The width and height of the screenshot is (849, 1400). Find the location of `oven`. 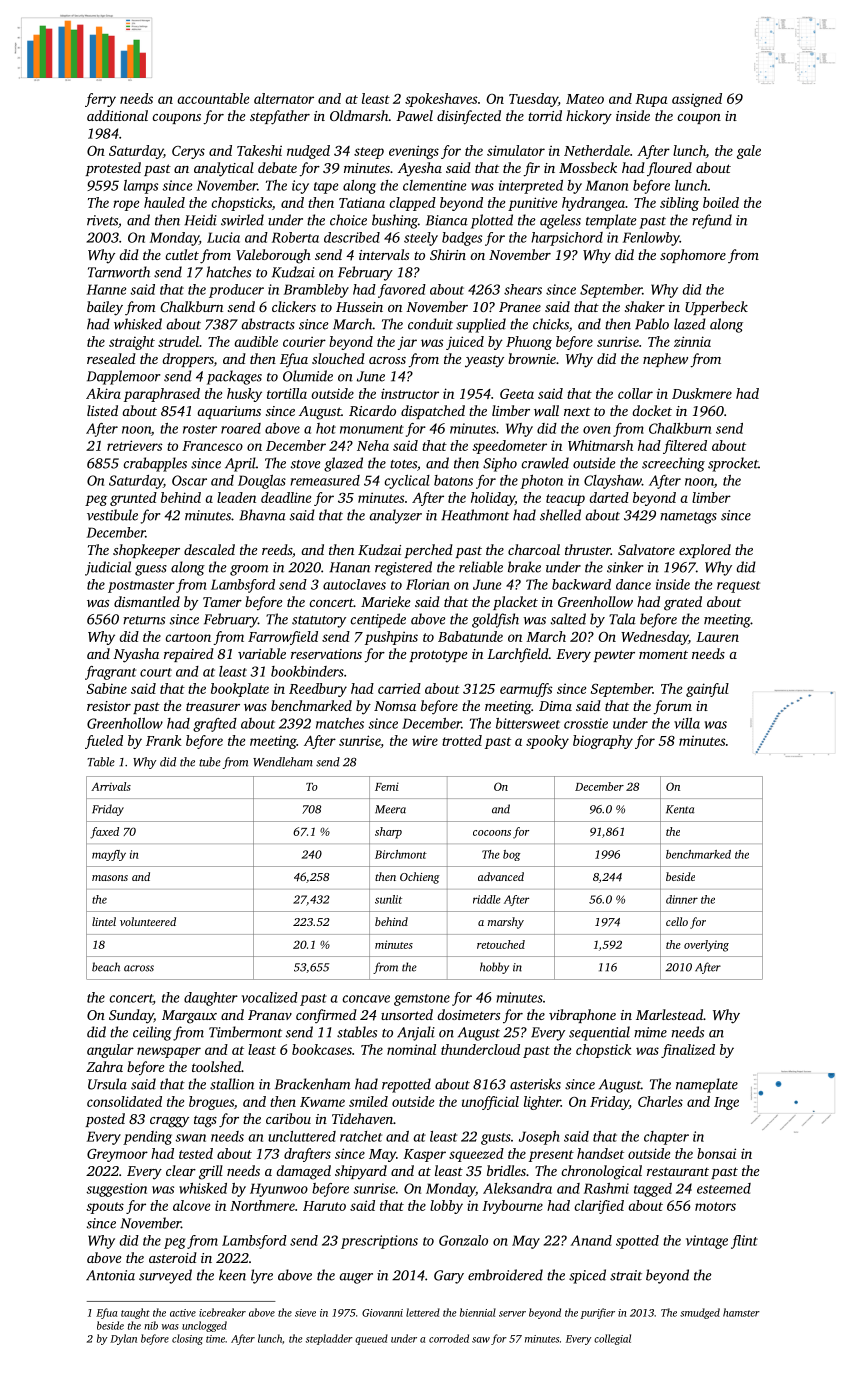

oven is located at coordinates (597, 430).
